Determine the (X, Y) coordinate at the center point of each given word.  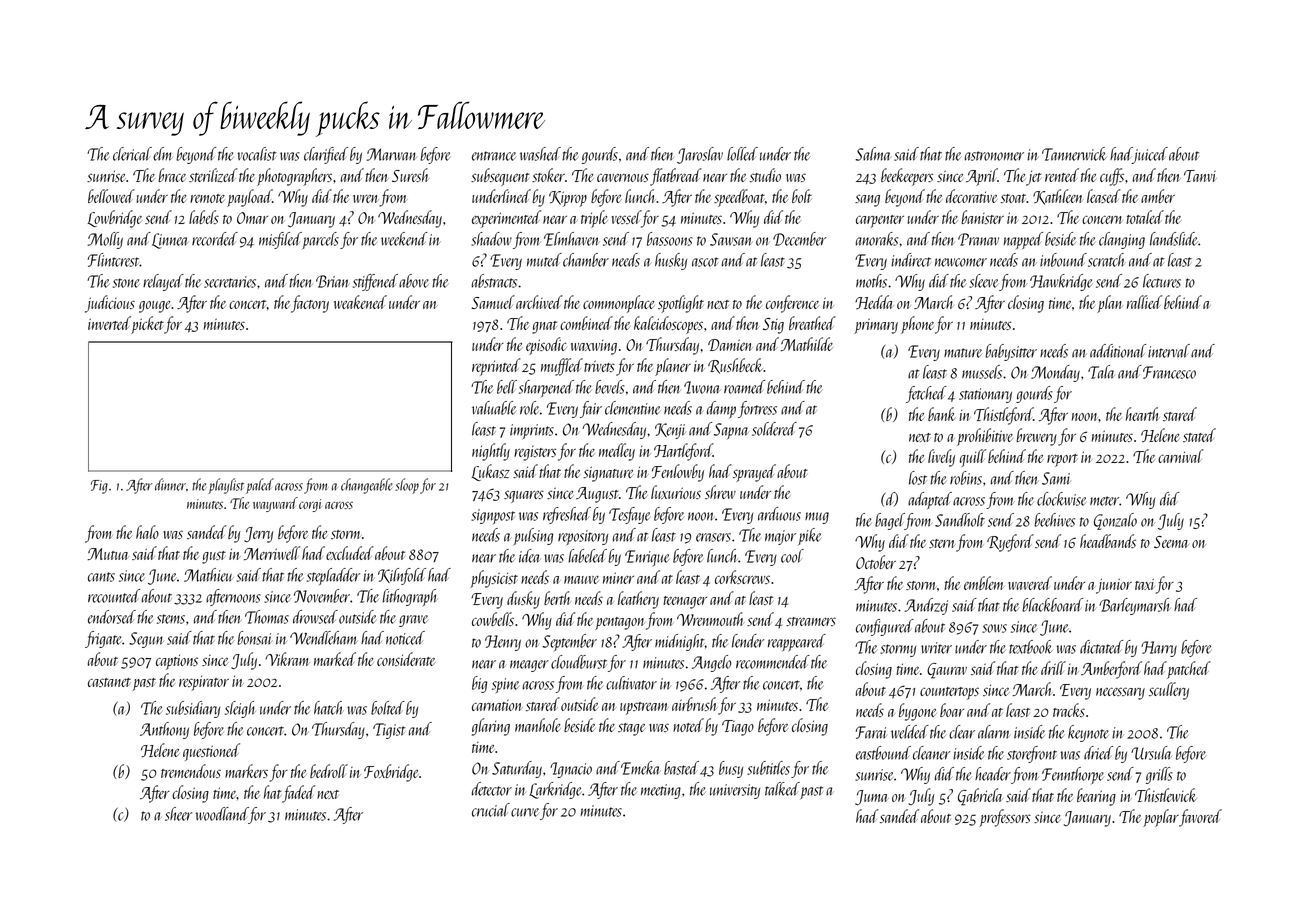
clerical (132, 154)
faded (299, 794)
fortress (757, 409)
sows (994, 628)
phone (917, 325)
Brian (332, 281)
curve (525, 812)
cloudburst (579, 662)
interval (1169, 351)
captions (177, 662)
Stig (773, 326)
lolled (742, 154)
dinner (170, 484)
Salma (873, 154)
